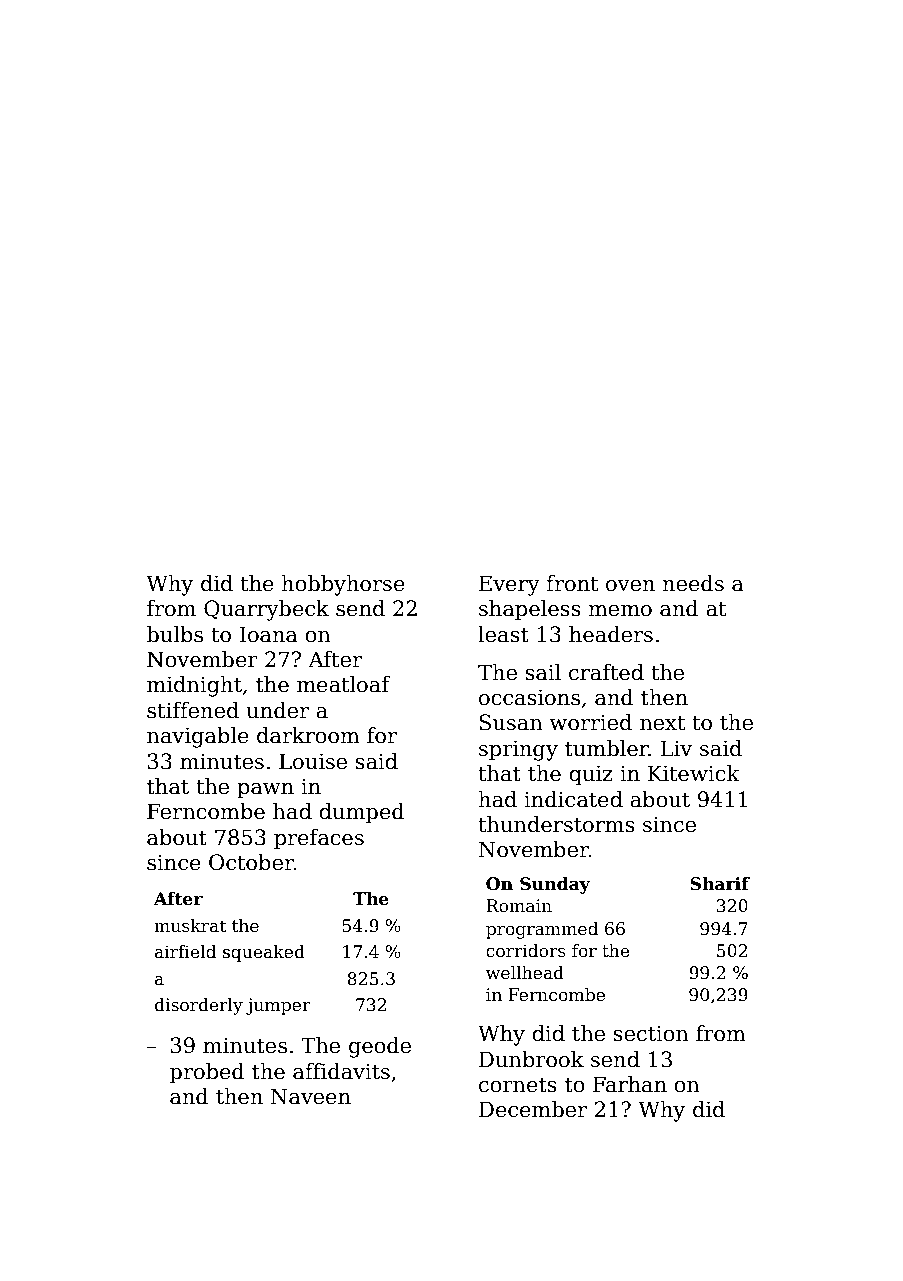 This screenshot has width=903, height=1281. I want to click on sail, so click(543, 672).
